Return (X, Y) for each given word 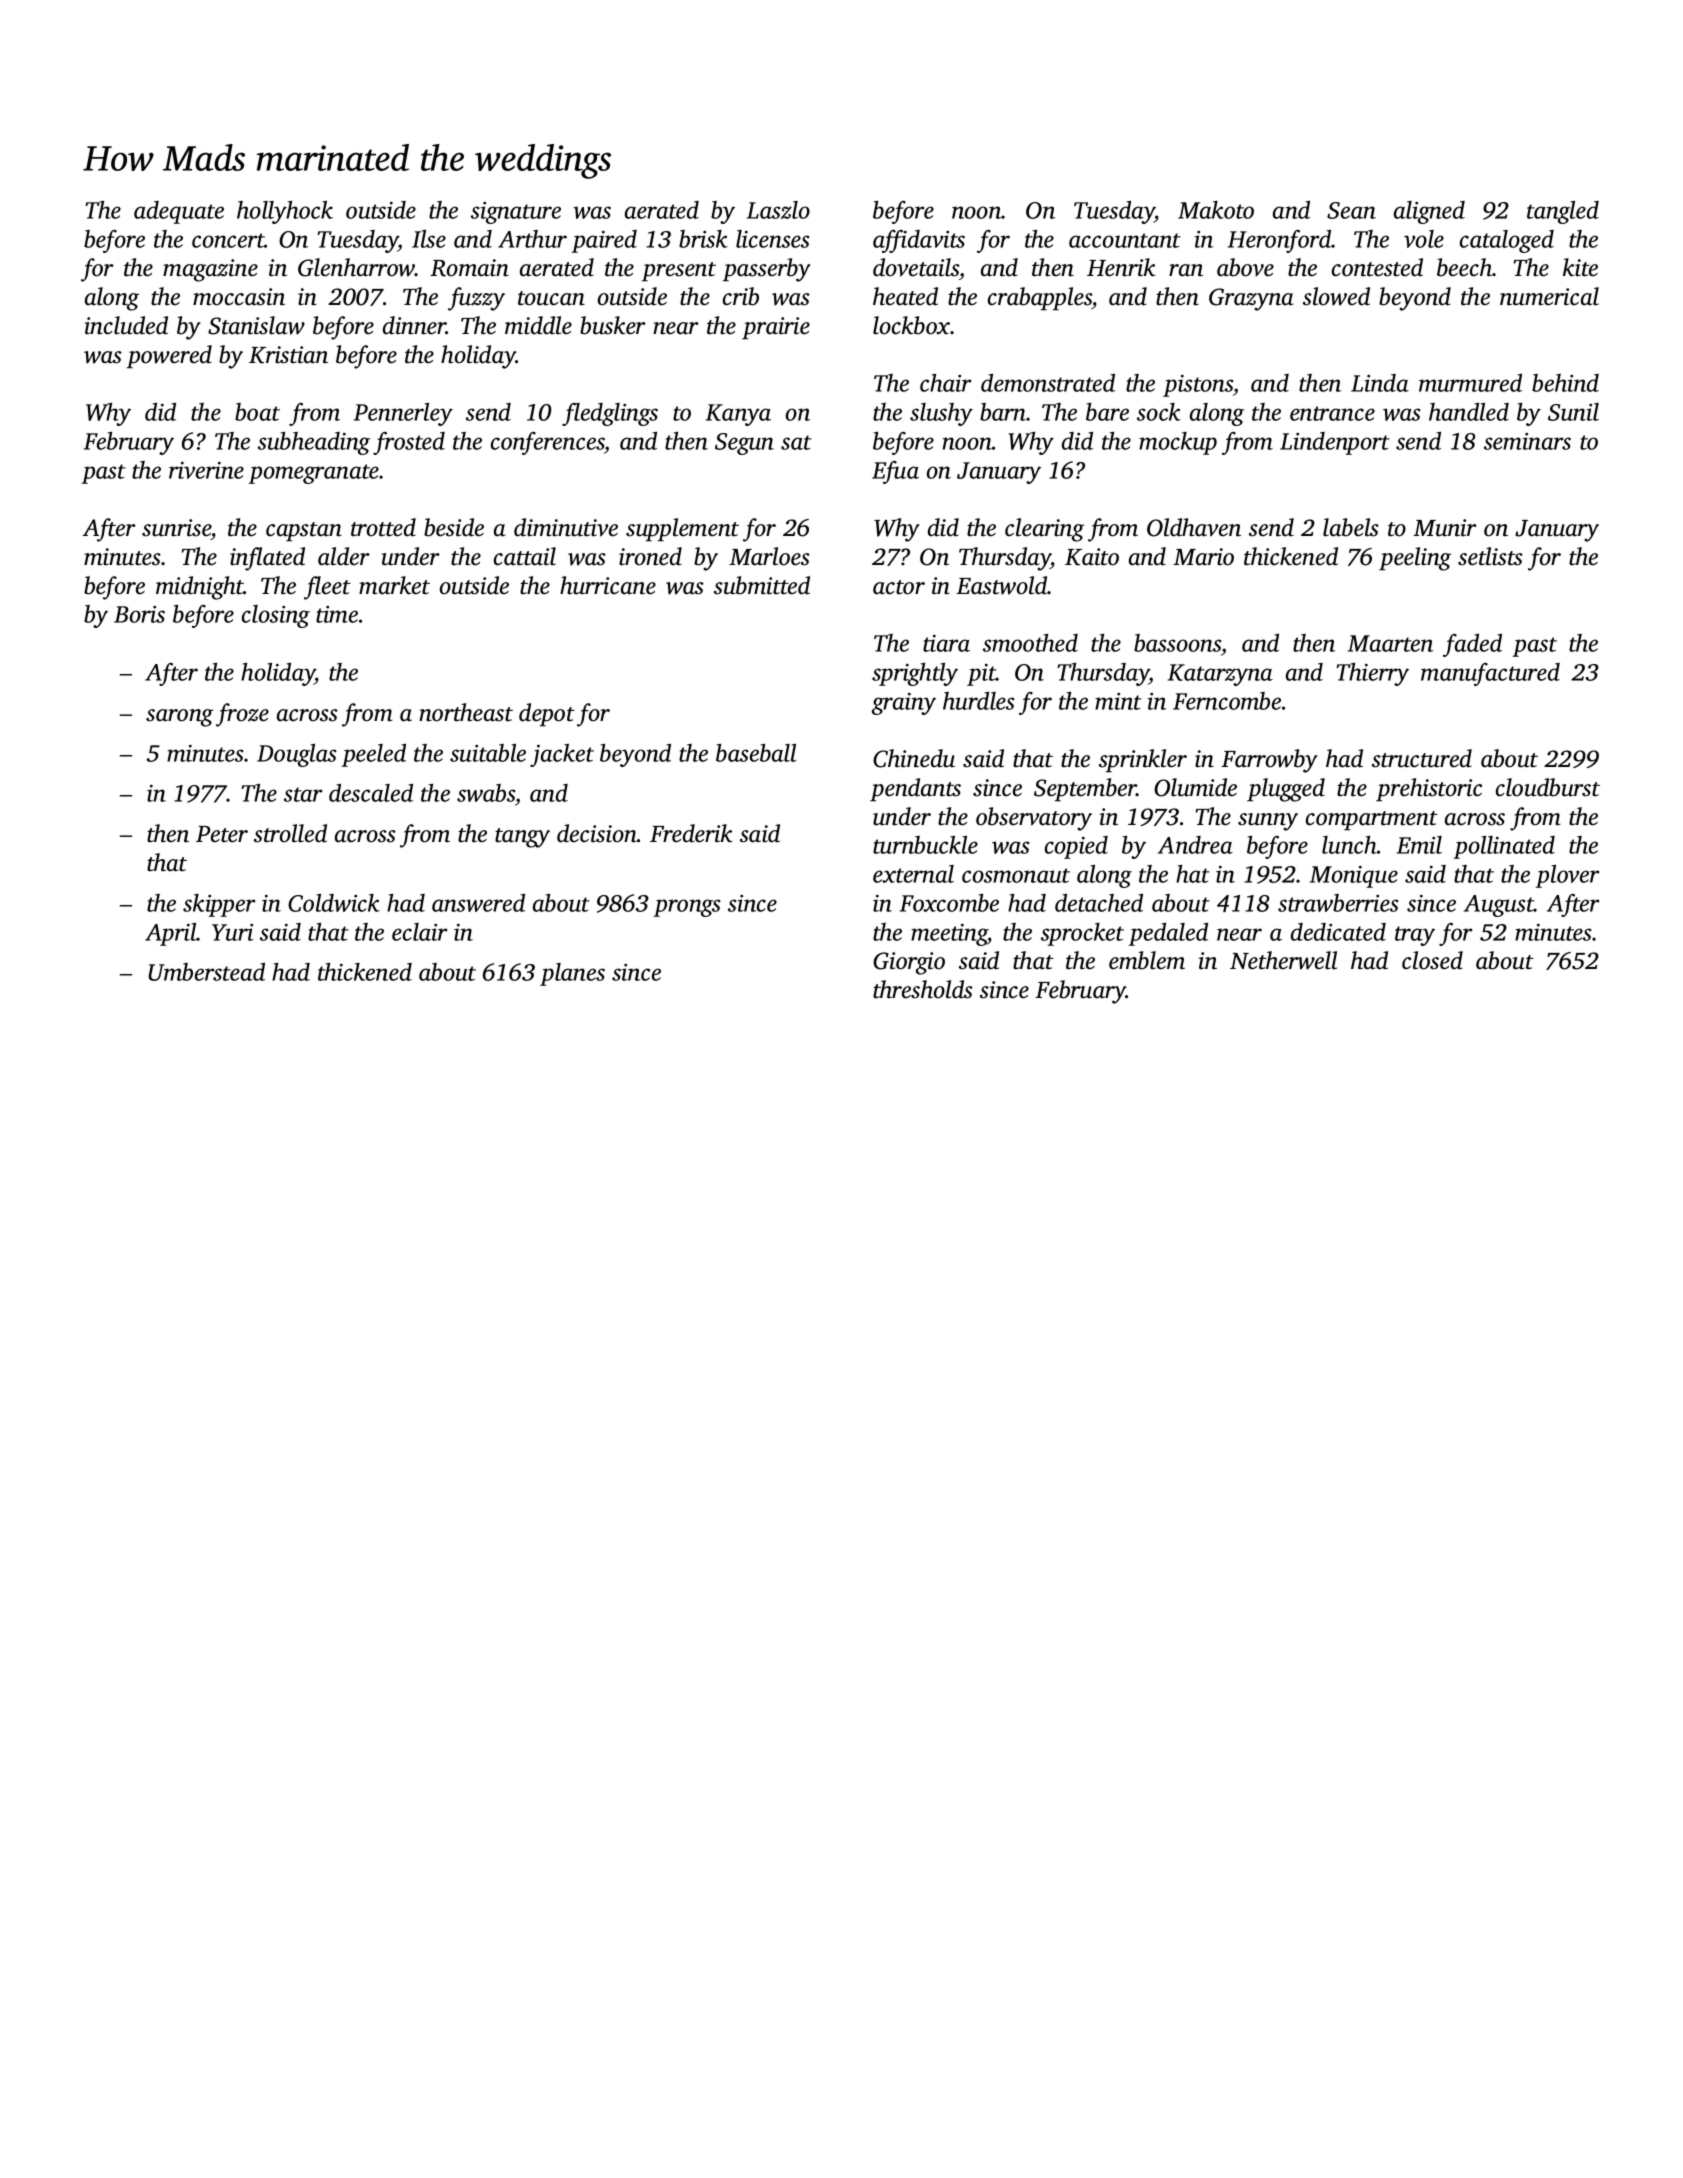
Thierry (1372, 674)
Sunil (1573, 412)
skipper (219, 905)
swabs (486, 793)
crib (741, 296)
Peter (222, 834)
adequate (179, 212)
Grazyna (1251, 299)
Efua (895, 472)
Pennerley (403, 414)
